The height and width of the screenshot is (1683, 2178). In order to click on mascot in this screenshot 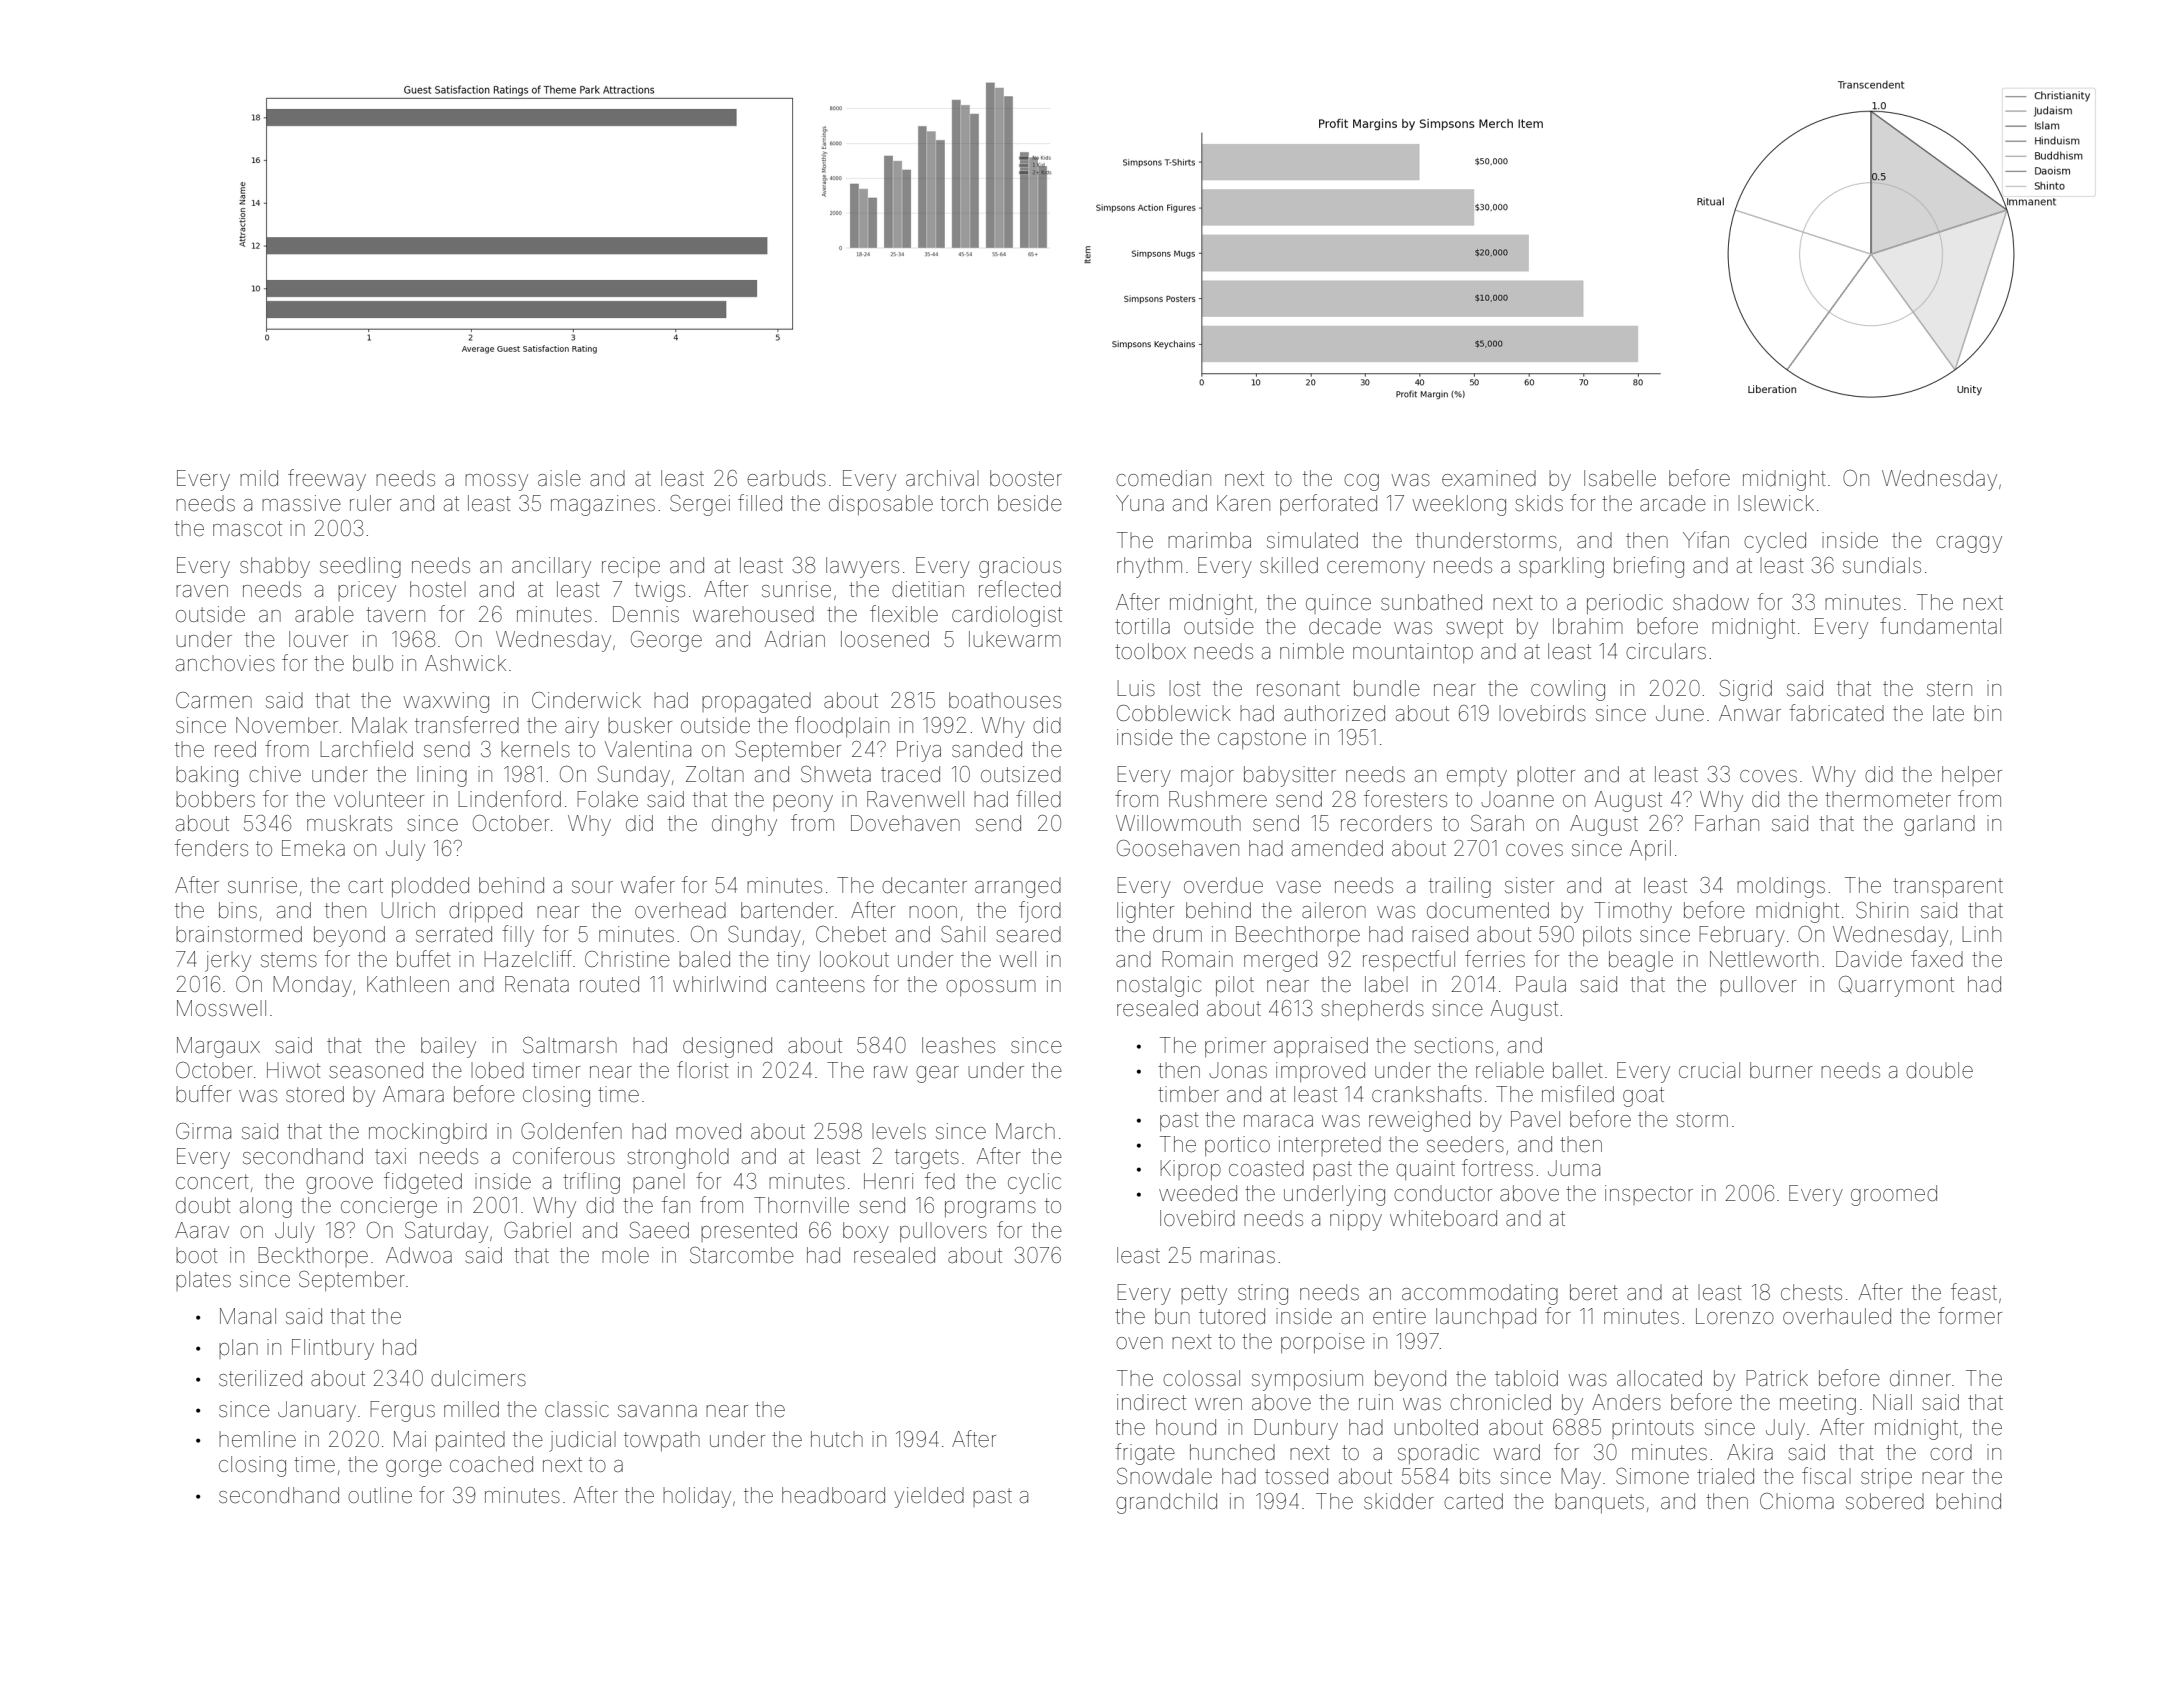, I will do `click(247, 529)`.
